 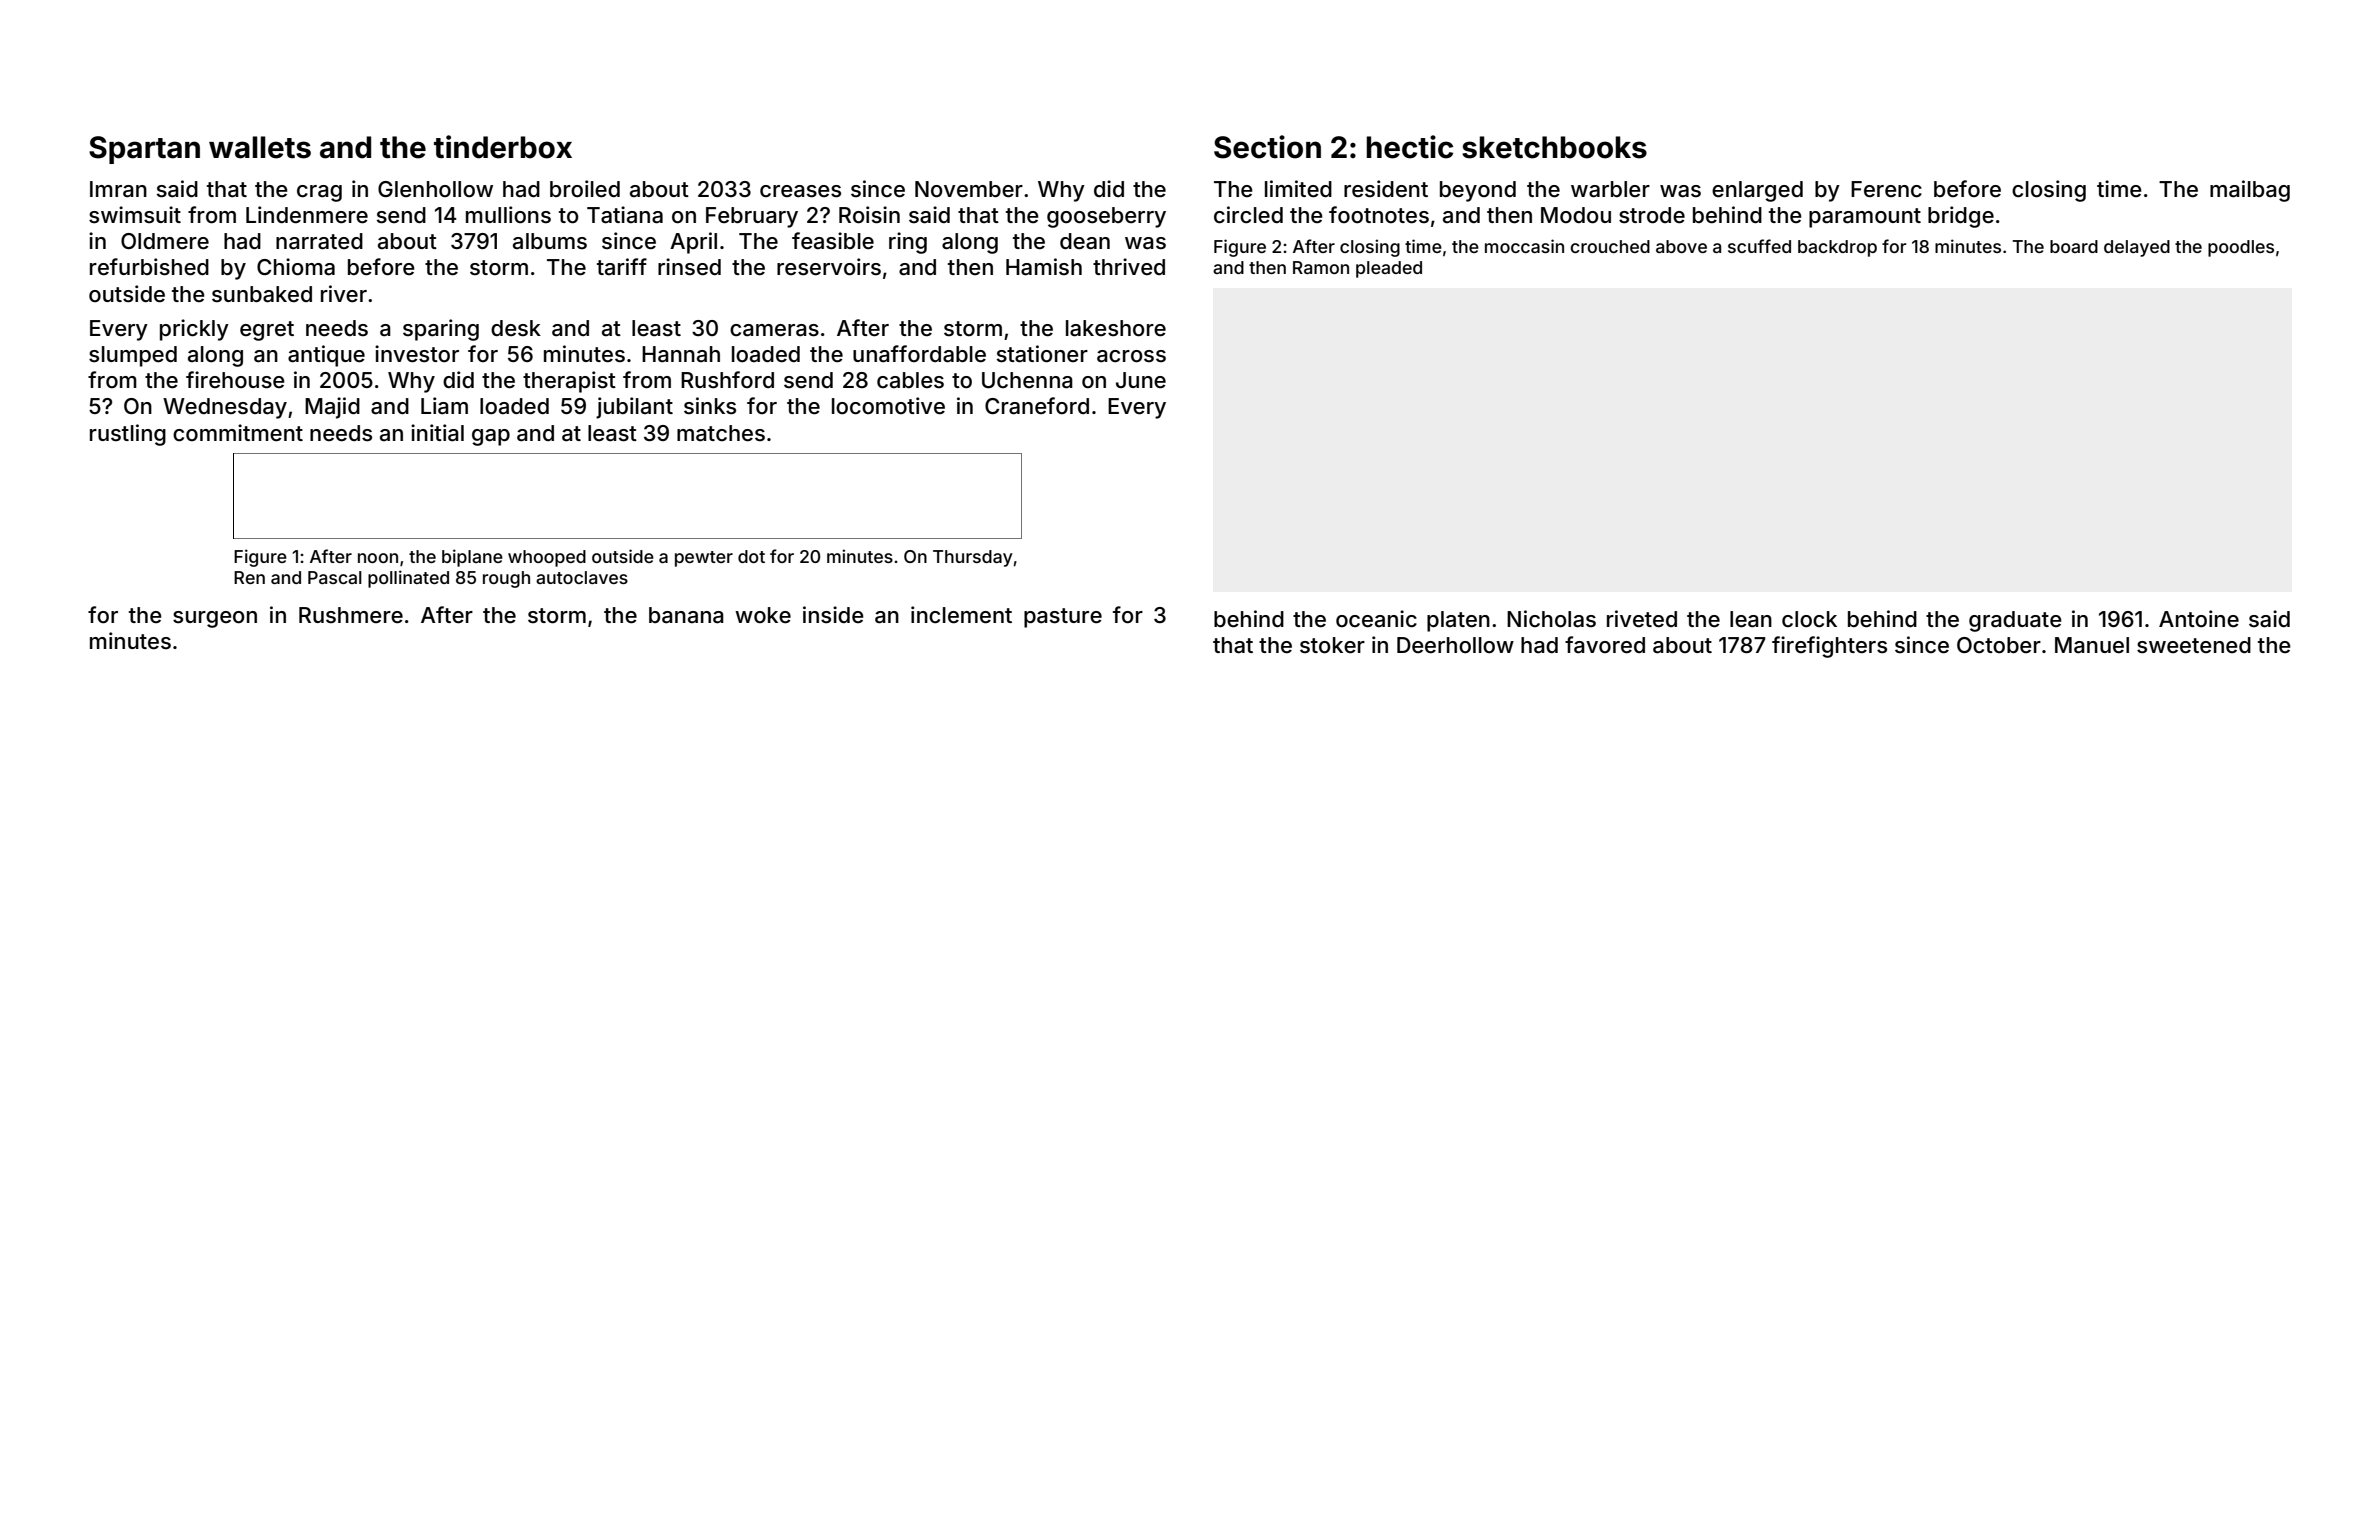 I want to click on gap, so click(x=491, y=437).
